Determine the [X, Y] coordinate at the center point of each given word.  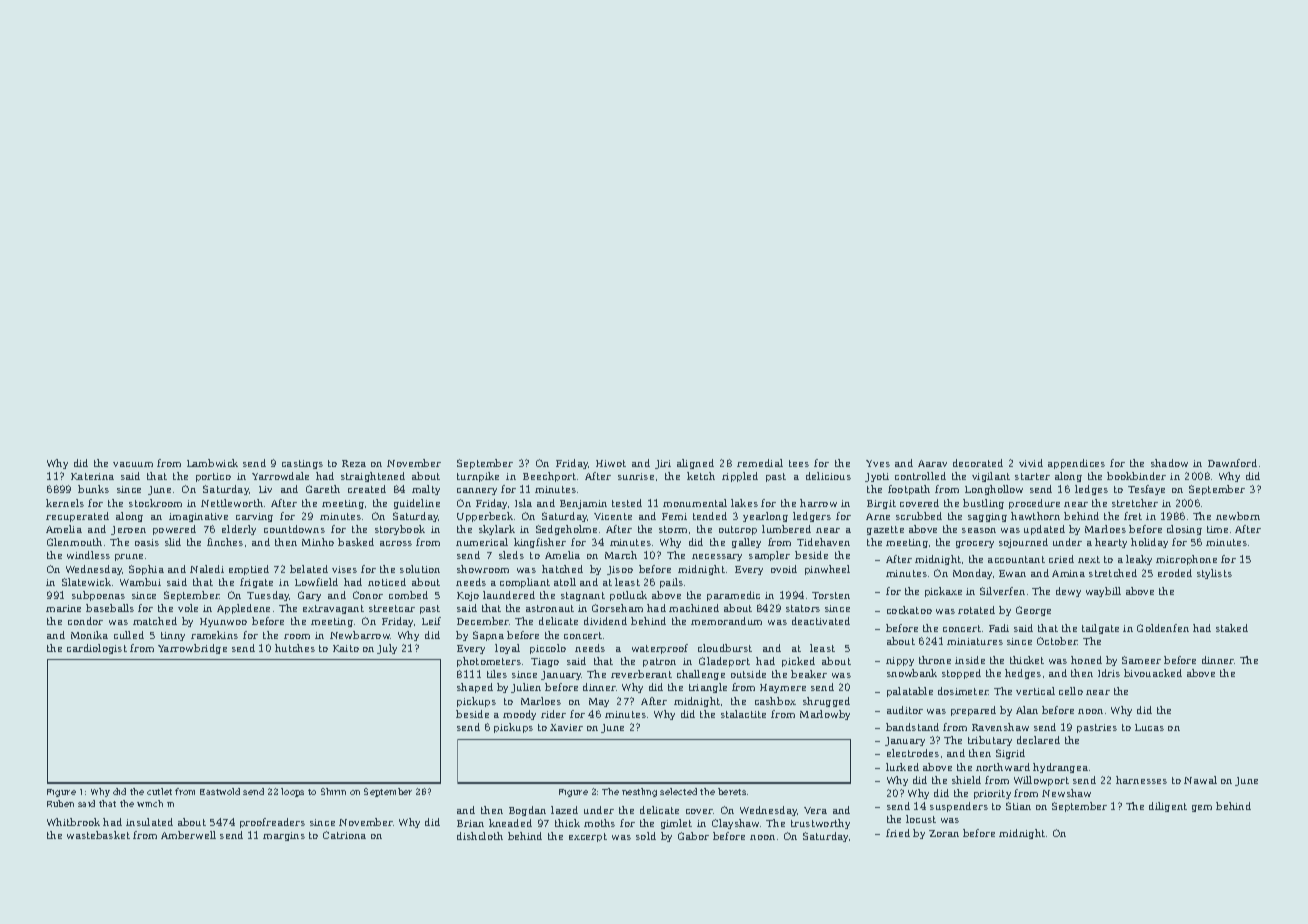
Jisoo [620, 570]
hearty [1111, 543]
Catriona [344, 835]
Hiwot [611, 463]
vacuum [133, 464]
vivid [1031, 463]
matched [155, 621]
